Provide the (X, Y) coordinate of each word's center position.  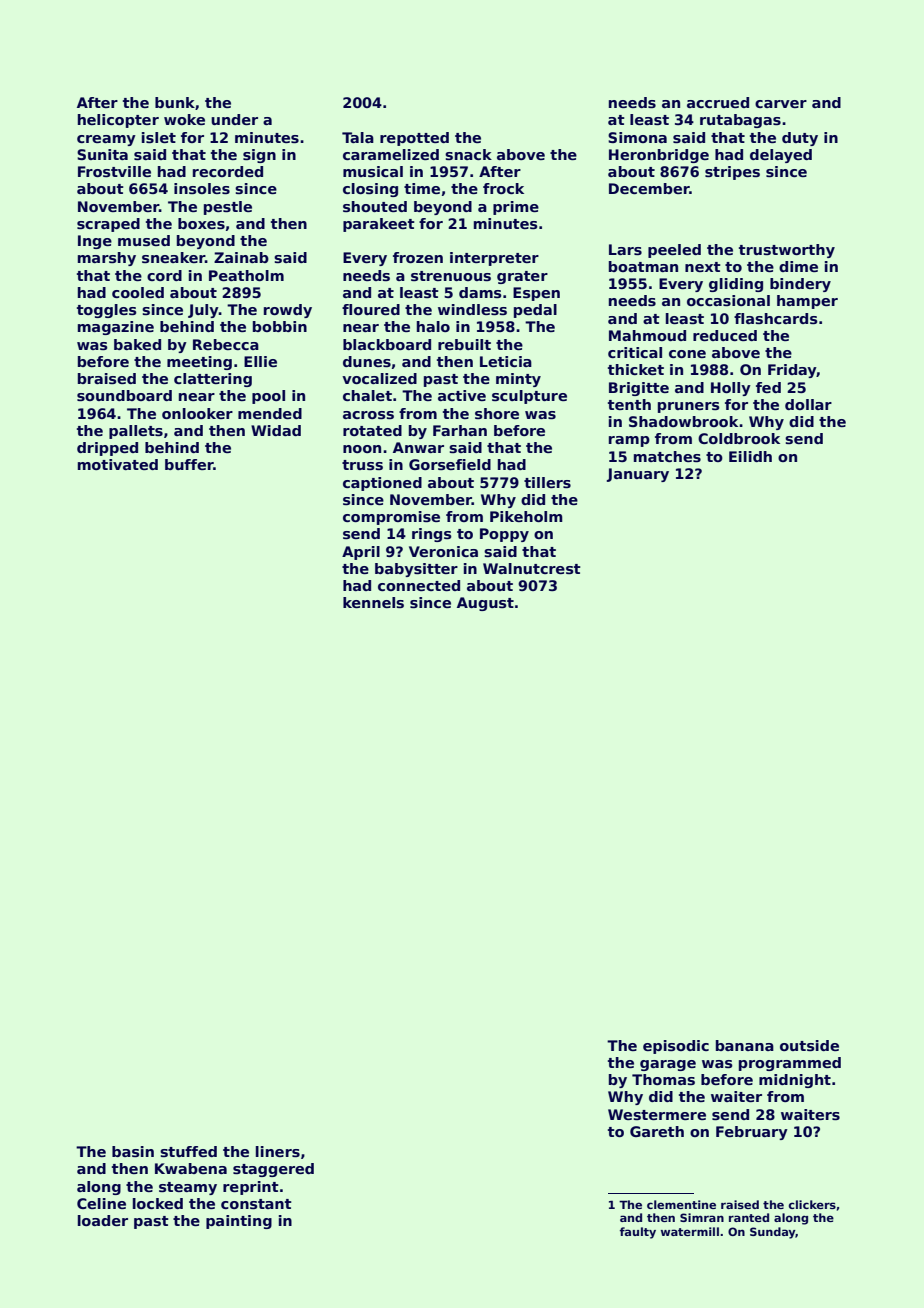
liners (278, 1151)
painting (239, 1222)
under (234, 119)
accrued (718, 102)
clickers (812, 1204)
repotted (414, 139)
